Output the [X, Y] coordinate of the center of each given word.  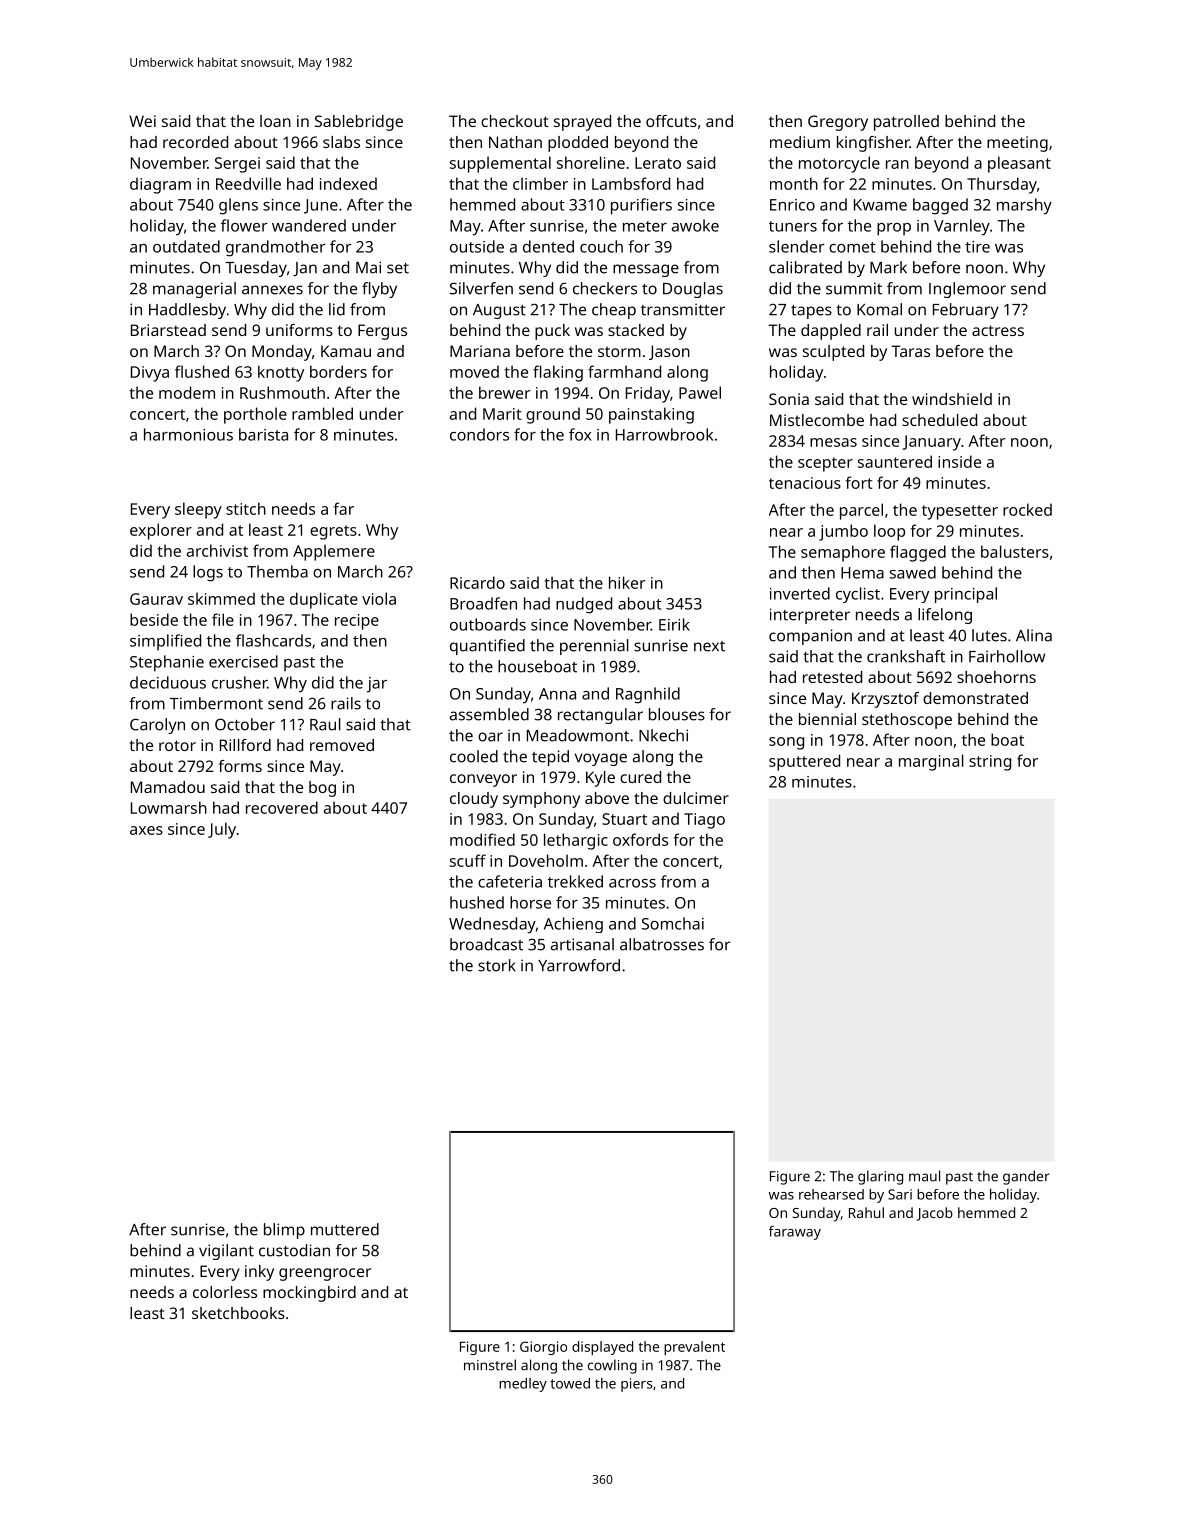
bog [322, 789]
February [966, 311]
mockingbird [309, 1294]
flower [244, 225]
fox [580, 434]
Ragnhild [648, 695]
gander [1026, 1177]
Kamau [346, 351]
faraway [795, 1233]
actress [998, 330]
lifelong [945, 616]
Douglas [693, 290]
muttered [345, 1229]
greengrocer [325, 1274]
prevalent [694, 1348]
